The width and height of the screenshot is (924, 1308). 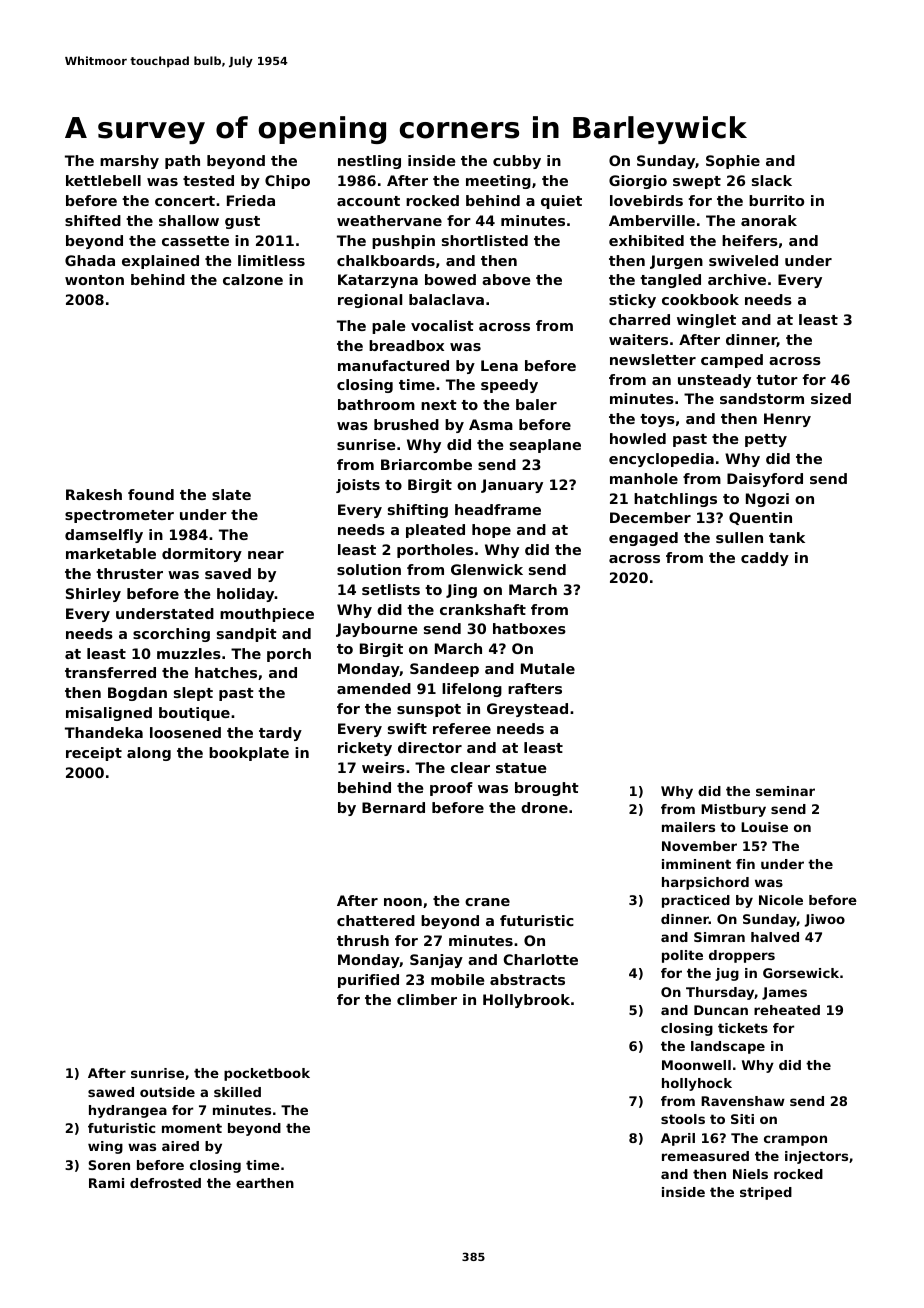 What do you see at coordinates (781, 900) in the screenshot?
I see `Nicole` at bounding box center [781, 900].
